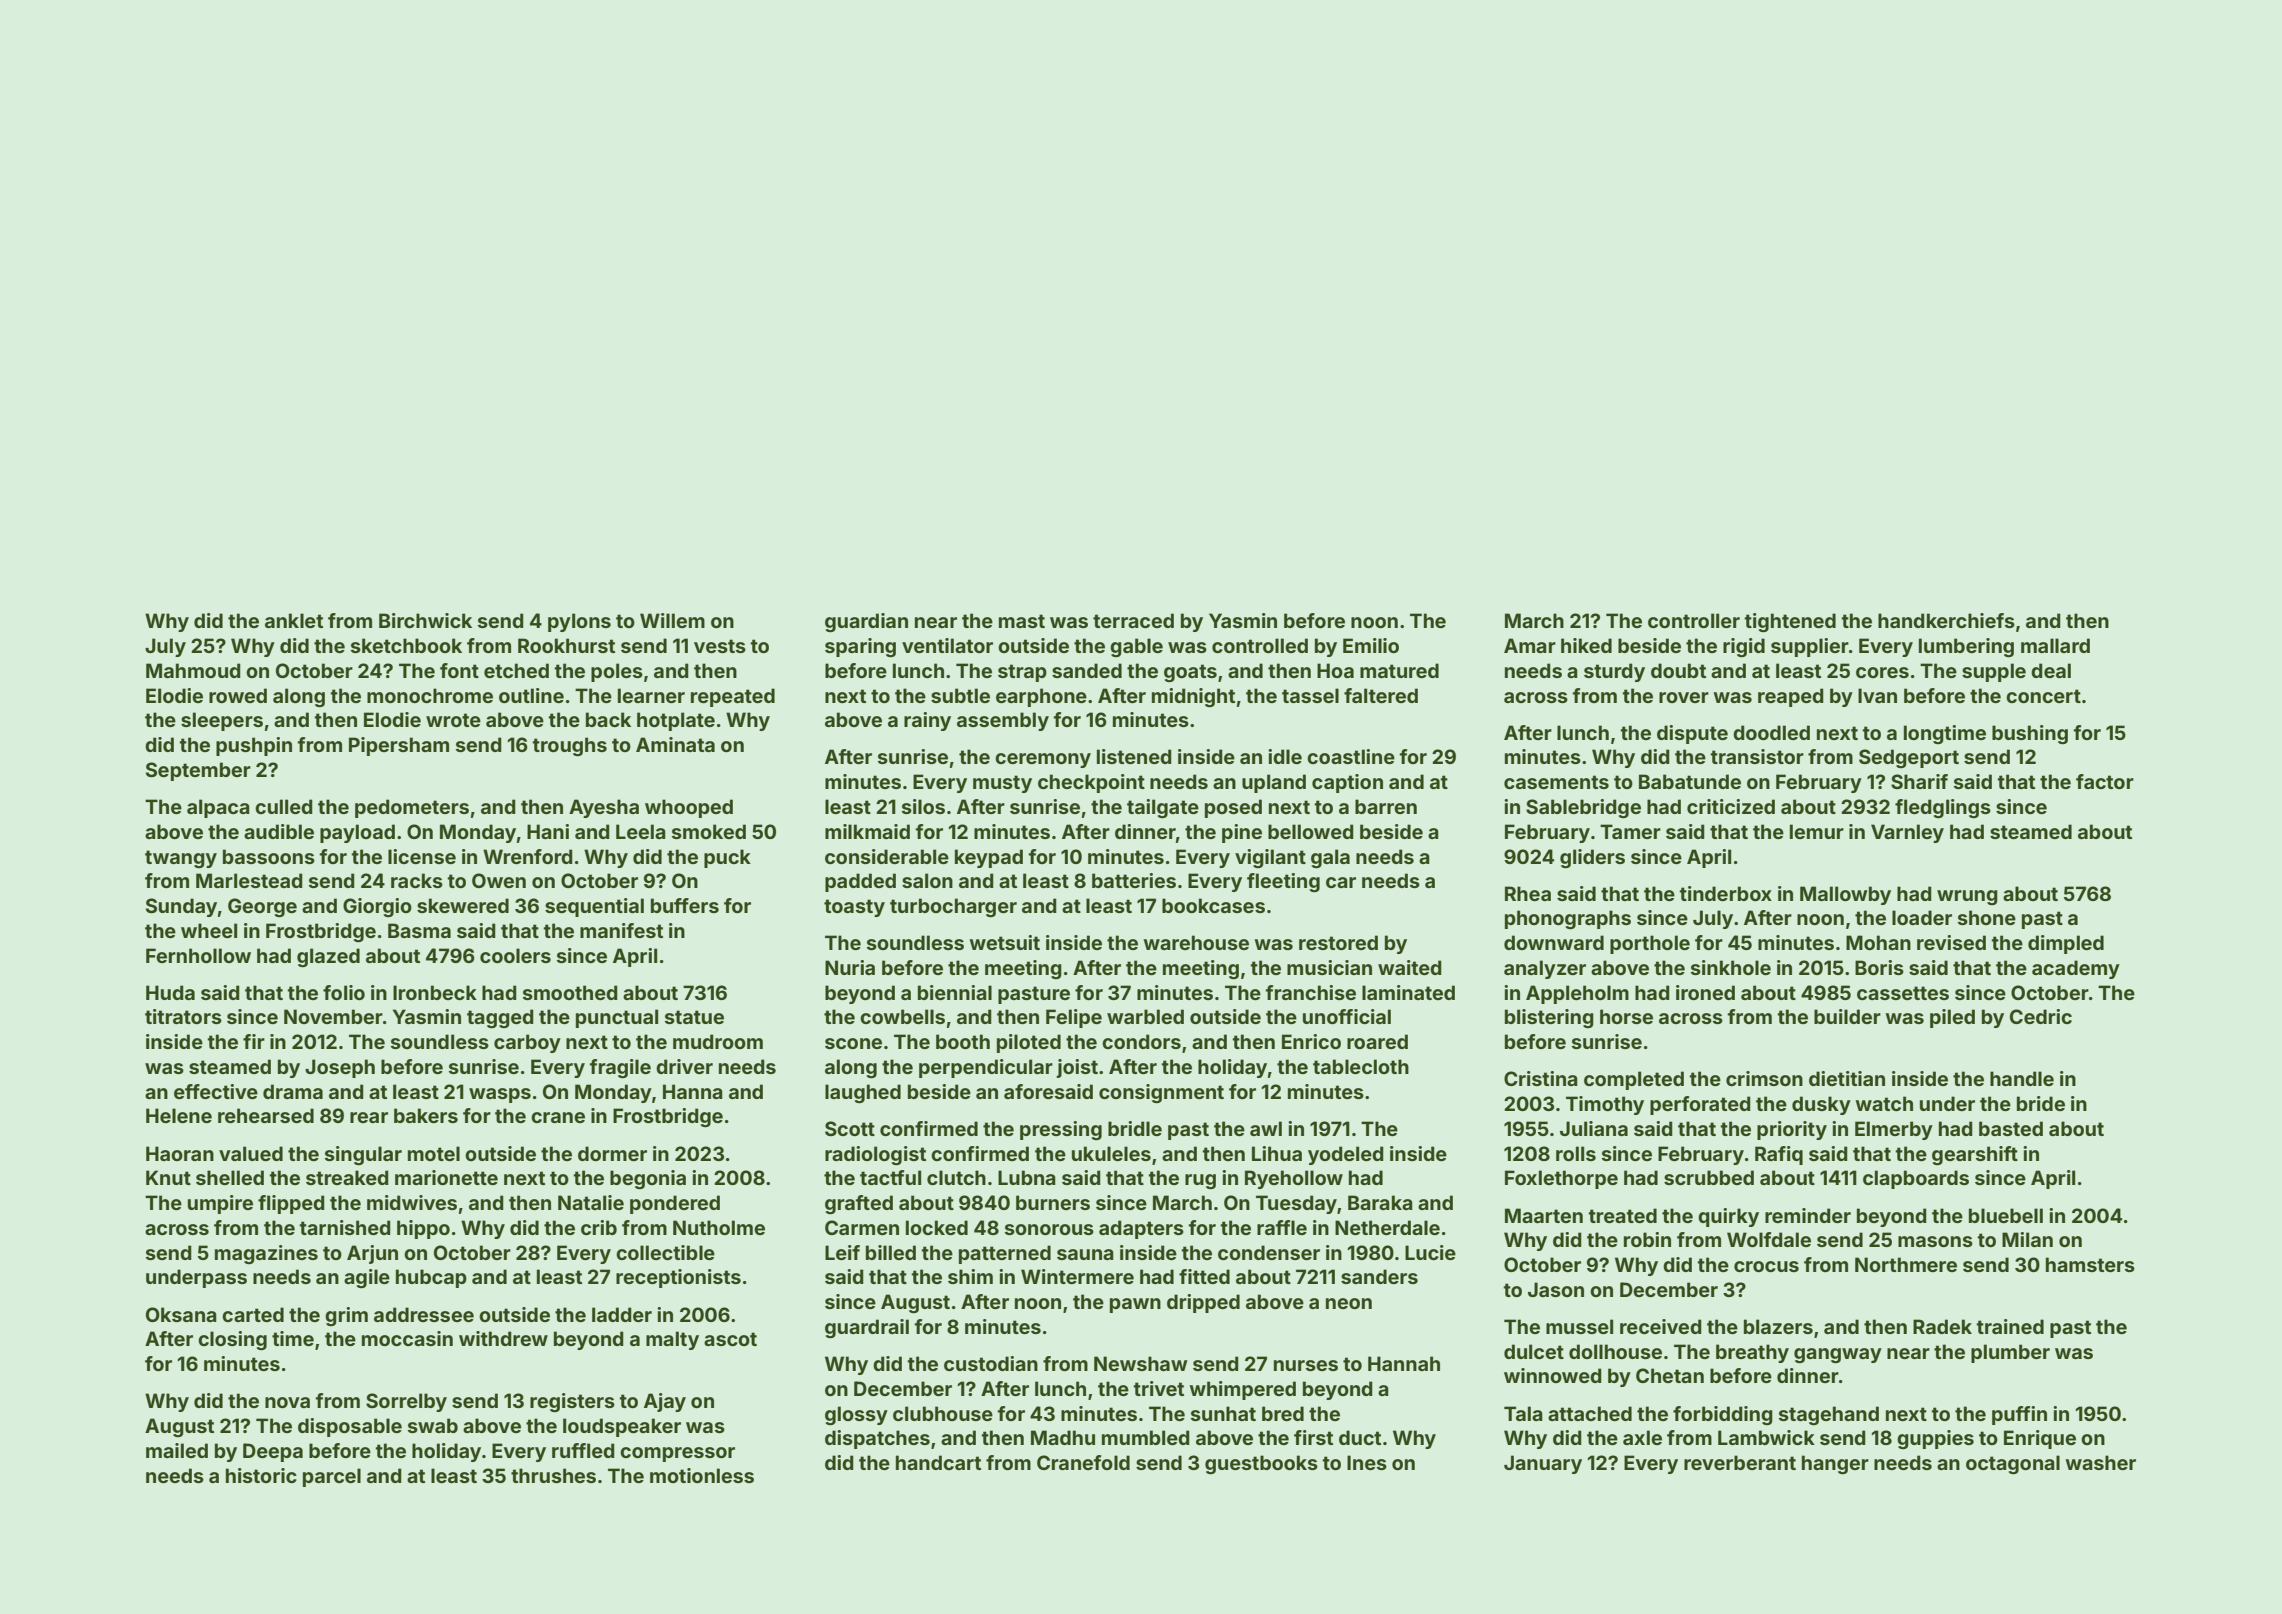 The width and height of the screenshot is (2282, 1614). Describe the element at coordinates (1277, 1153) in the screenshot. I see `Lihua` at that location.
